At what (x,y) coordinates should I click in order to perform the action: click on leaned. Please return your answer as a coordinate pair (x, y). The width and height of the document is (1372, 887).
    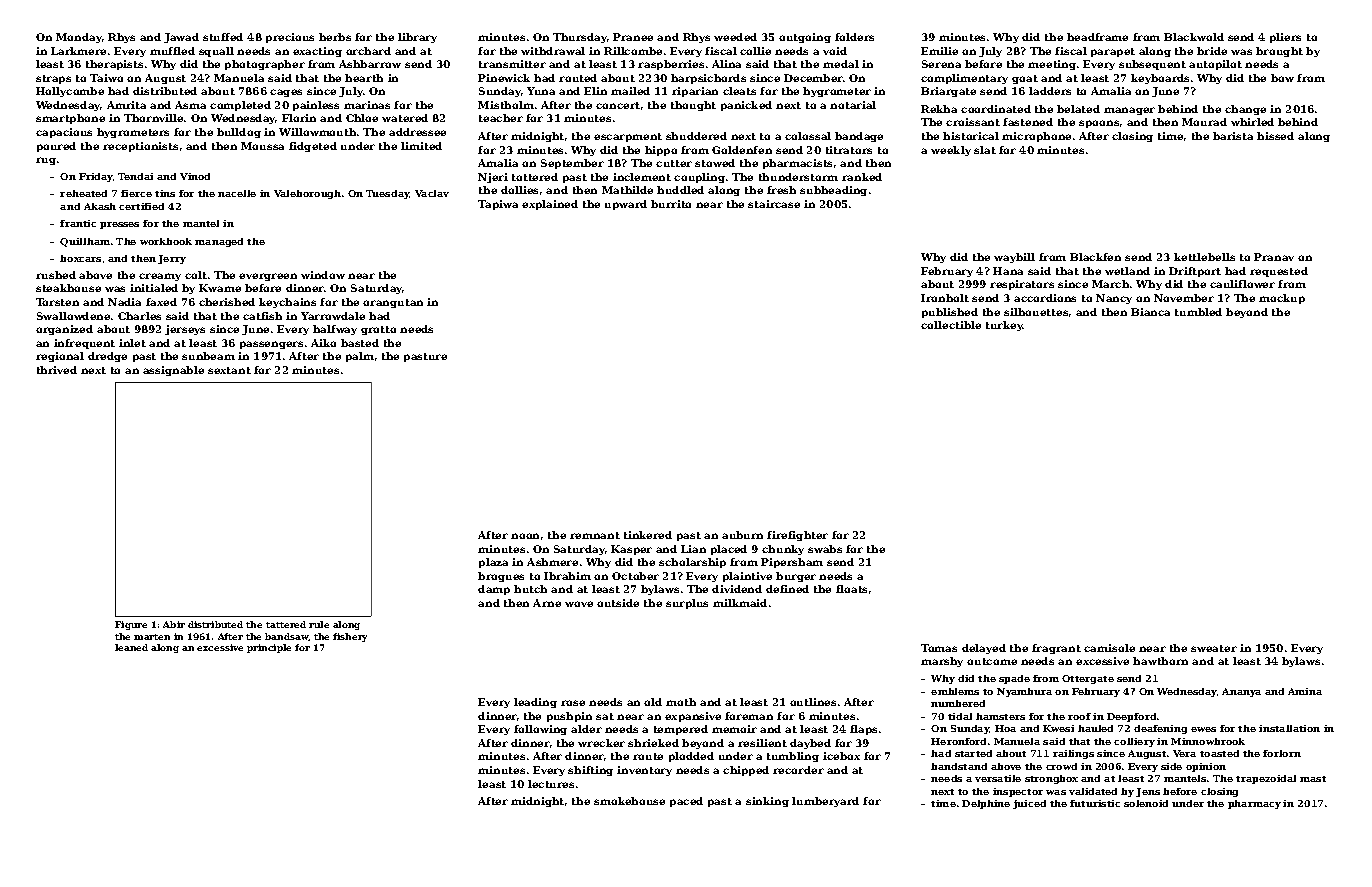
    Looking at the image, I should click on (131, 647).
